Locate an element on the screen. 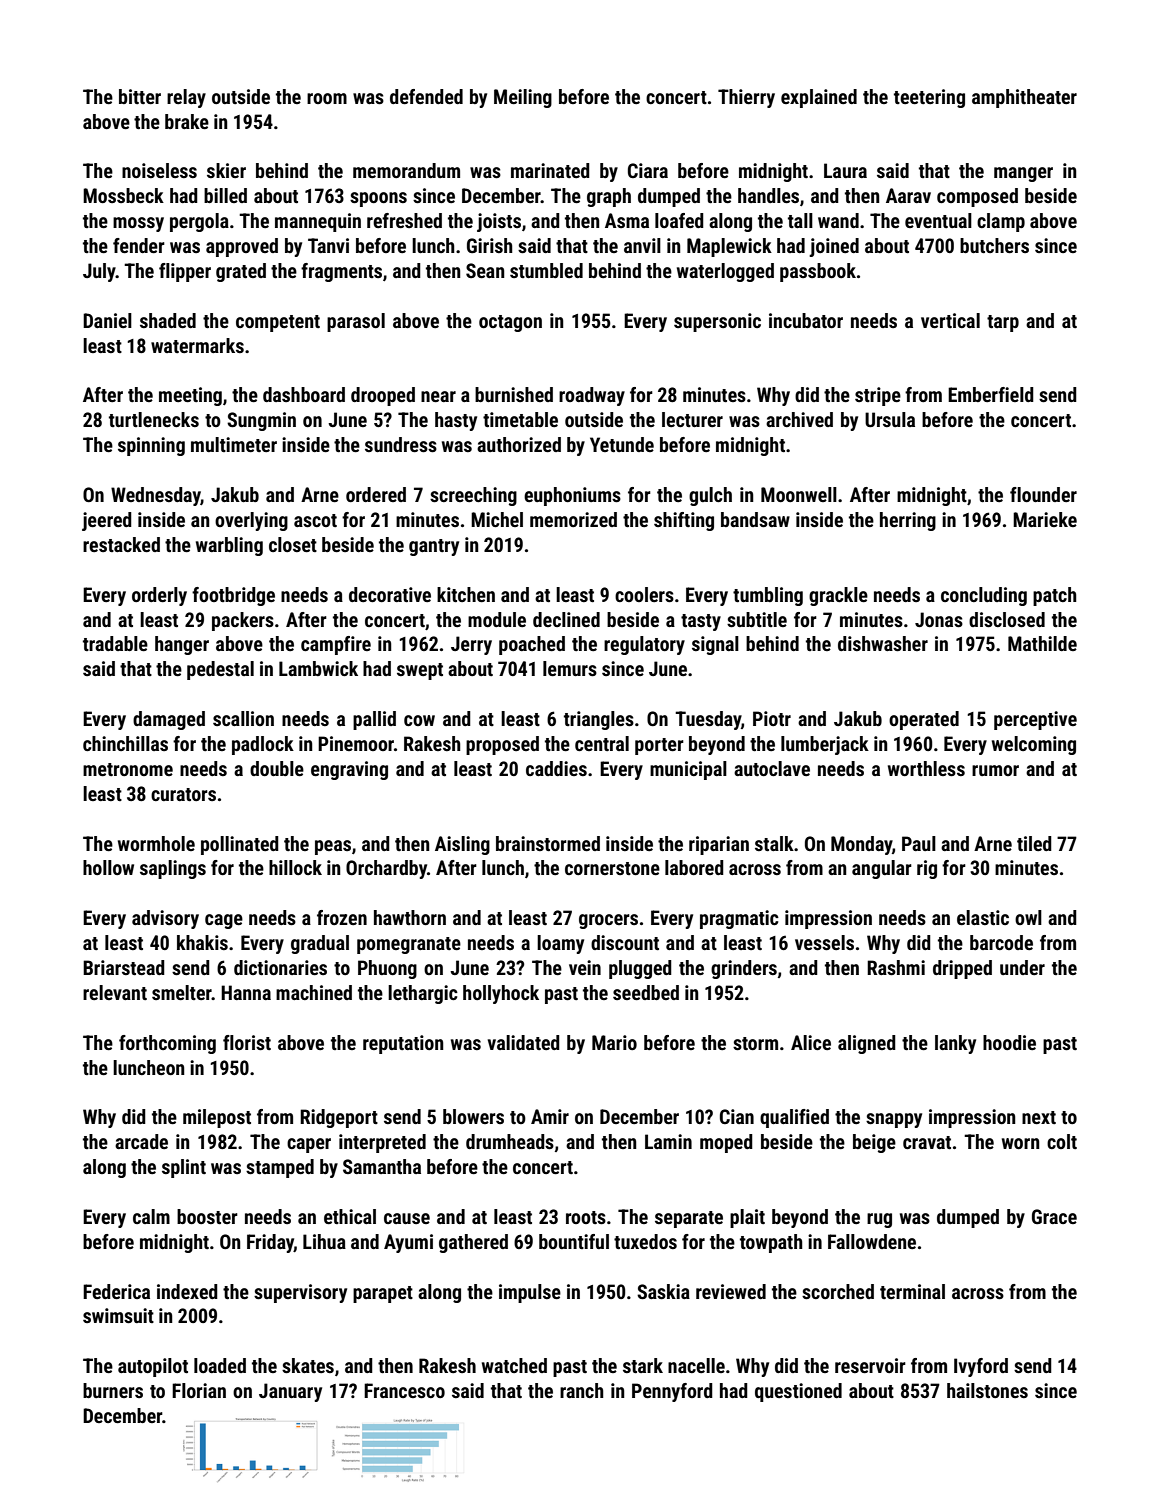 The height and width of the screenshot is (1502, 1160). amphitheater is located at coordinates (1024, 98).
